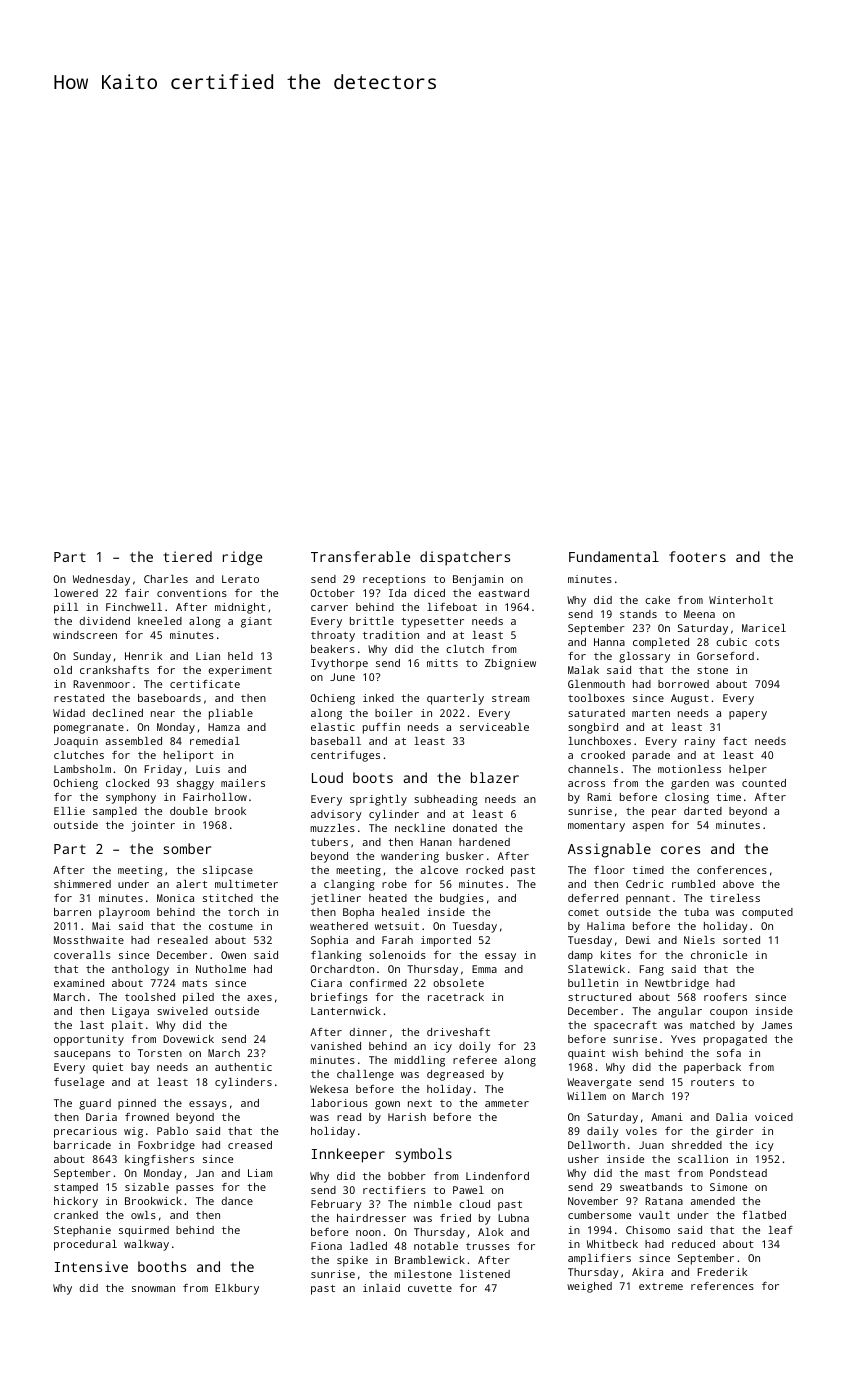 Image resolution: width=849 pixels, height=1400 pixels. I want to click on booths, so click(162, 1266).
